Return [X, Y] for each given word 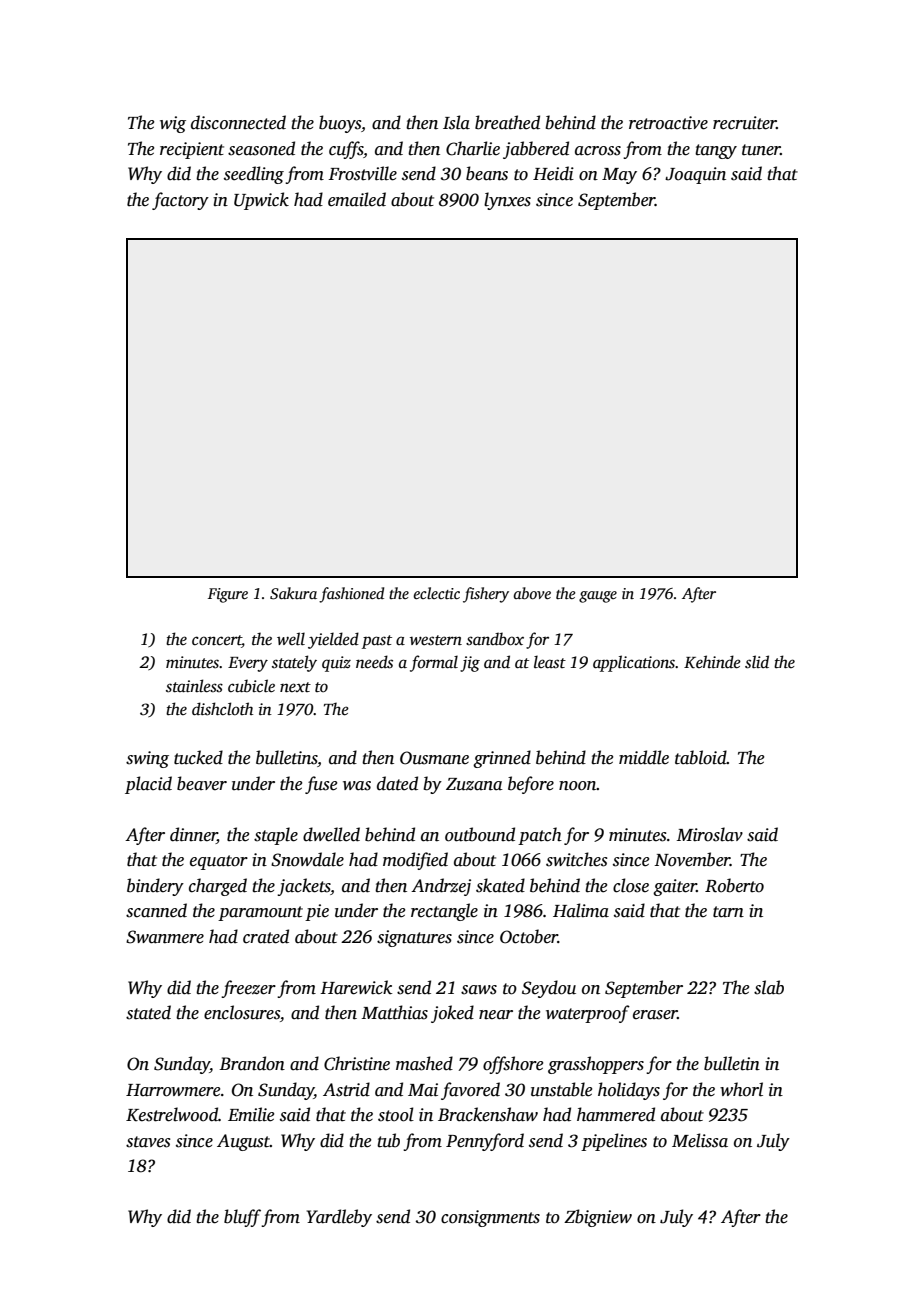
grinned [502, 759]
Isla [456, 122]
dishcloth [222, 709]
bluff [242, 1218]
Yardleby [339, 1218]
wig [173, 124]
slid [757, 662]
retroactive [668, 123]
